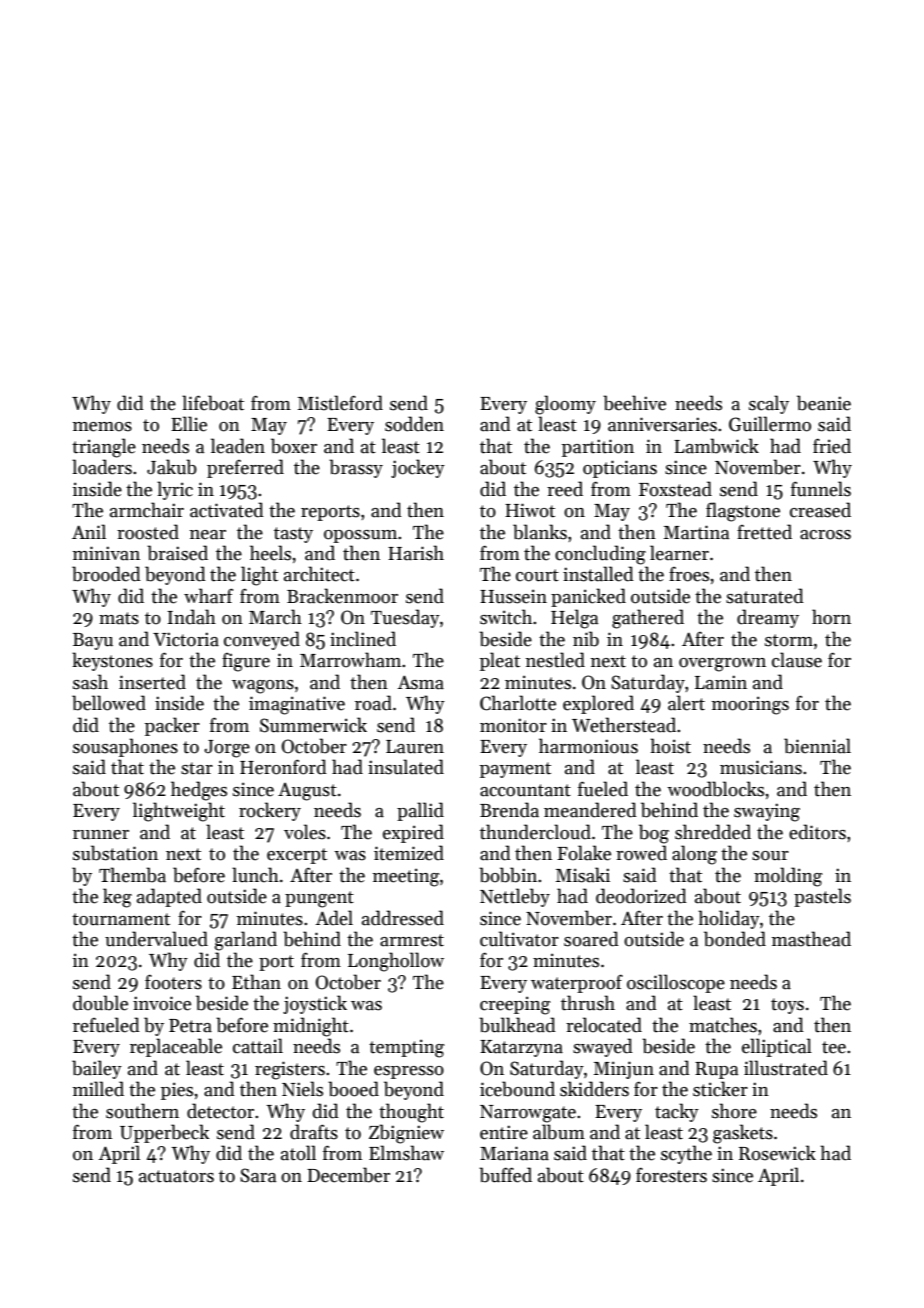 This image has width=924, height=1308. I want to click on pallid, so click(420, 811).
